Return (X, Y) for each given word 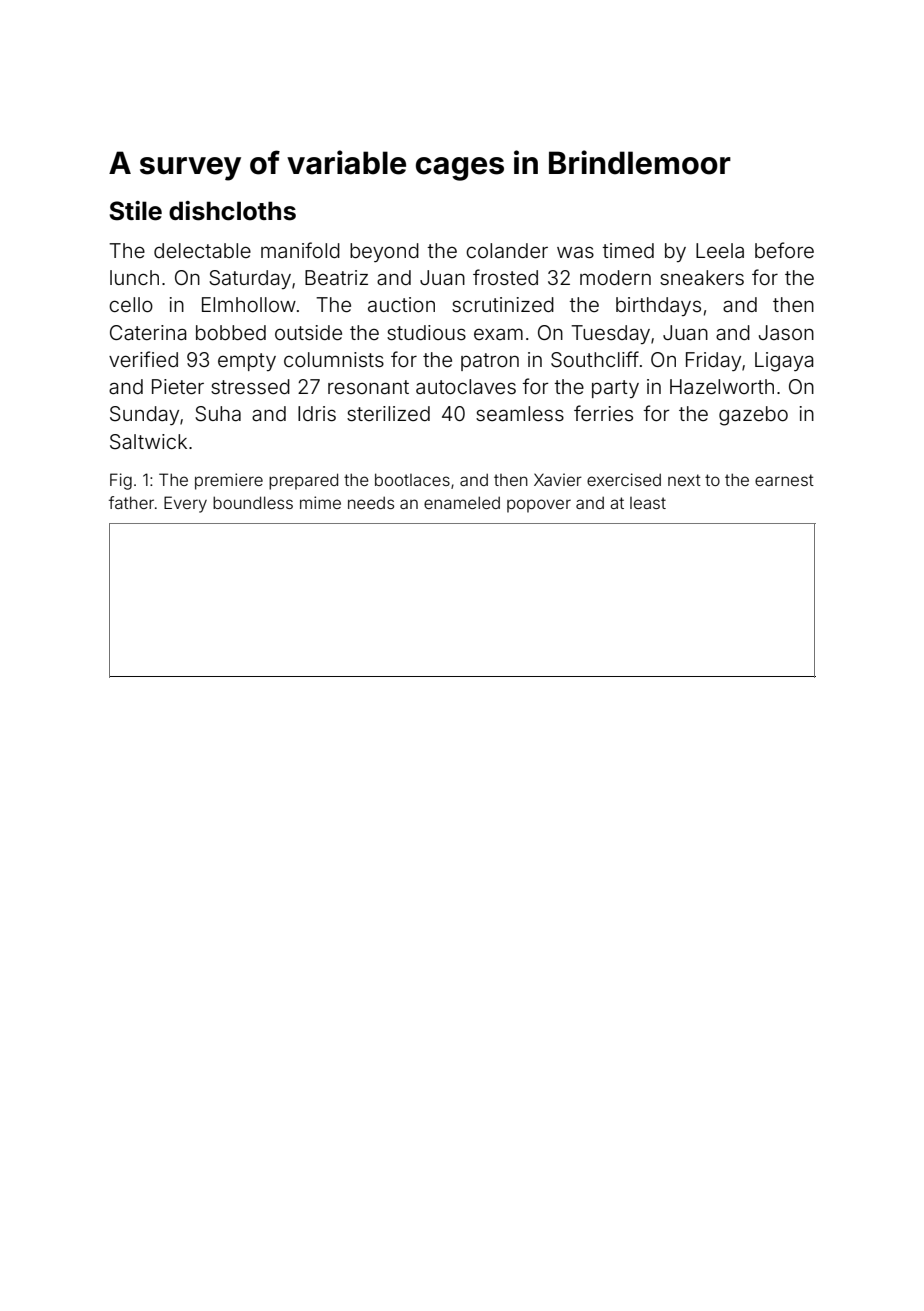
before (784, 250)
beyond (384, 252)
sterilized (388, 413)
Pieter (178, 386)
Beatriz (336, 277)
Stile (135, 211)
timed (628, 250)
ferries (603, 413)
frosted (505, 277)
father (131, 502)
